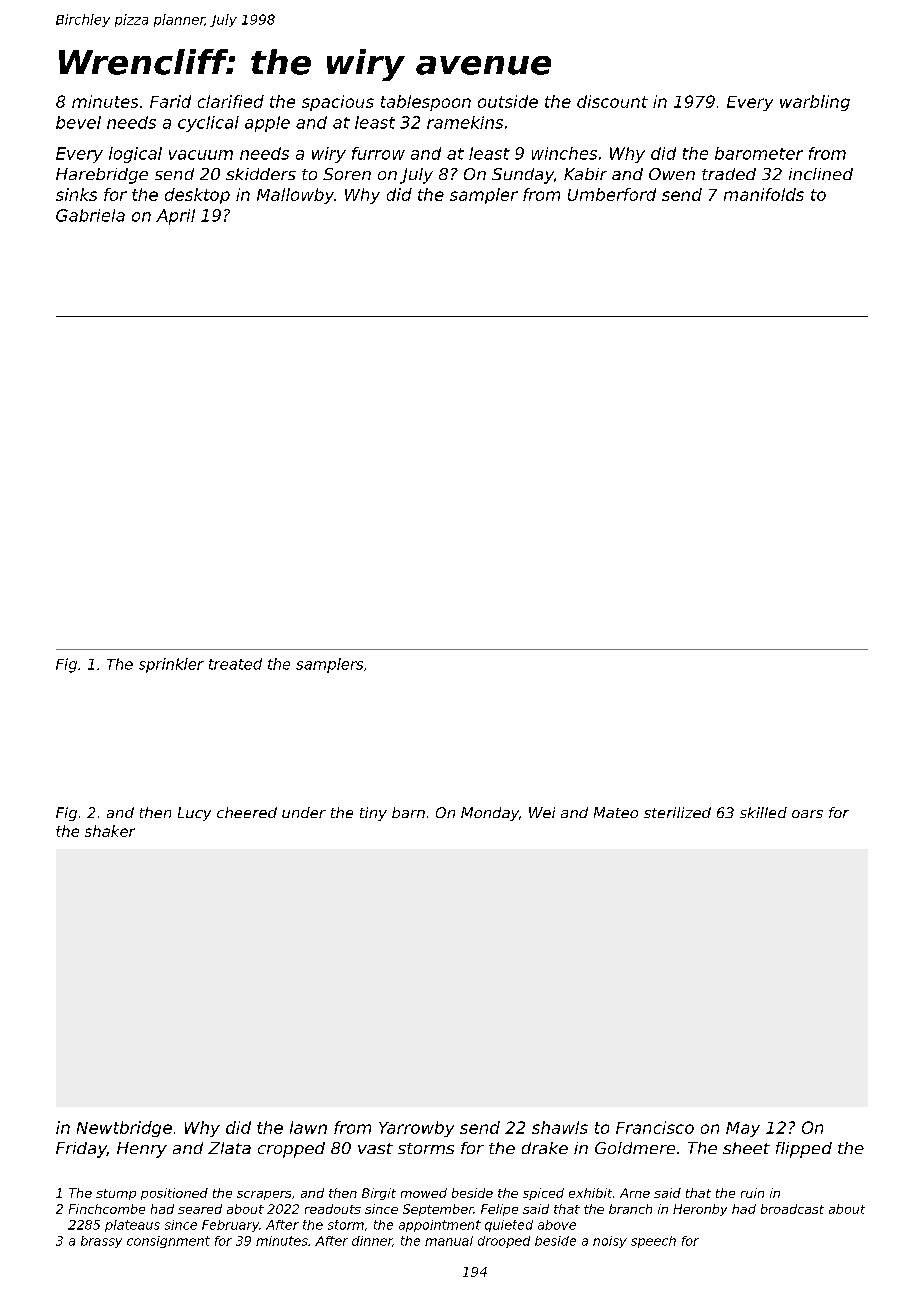  What do you see at coordinates (170, 101) in the screenshot?
I see `Farid` at bounding box center [170, 101].
